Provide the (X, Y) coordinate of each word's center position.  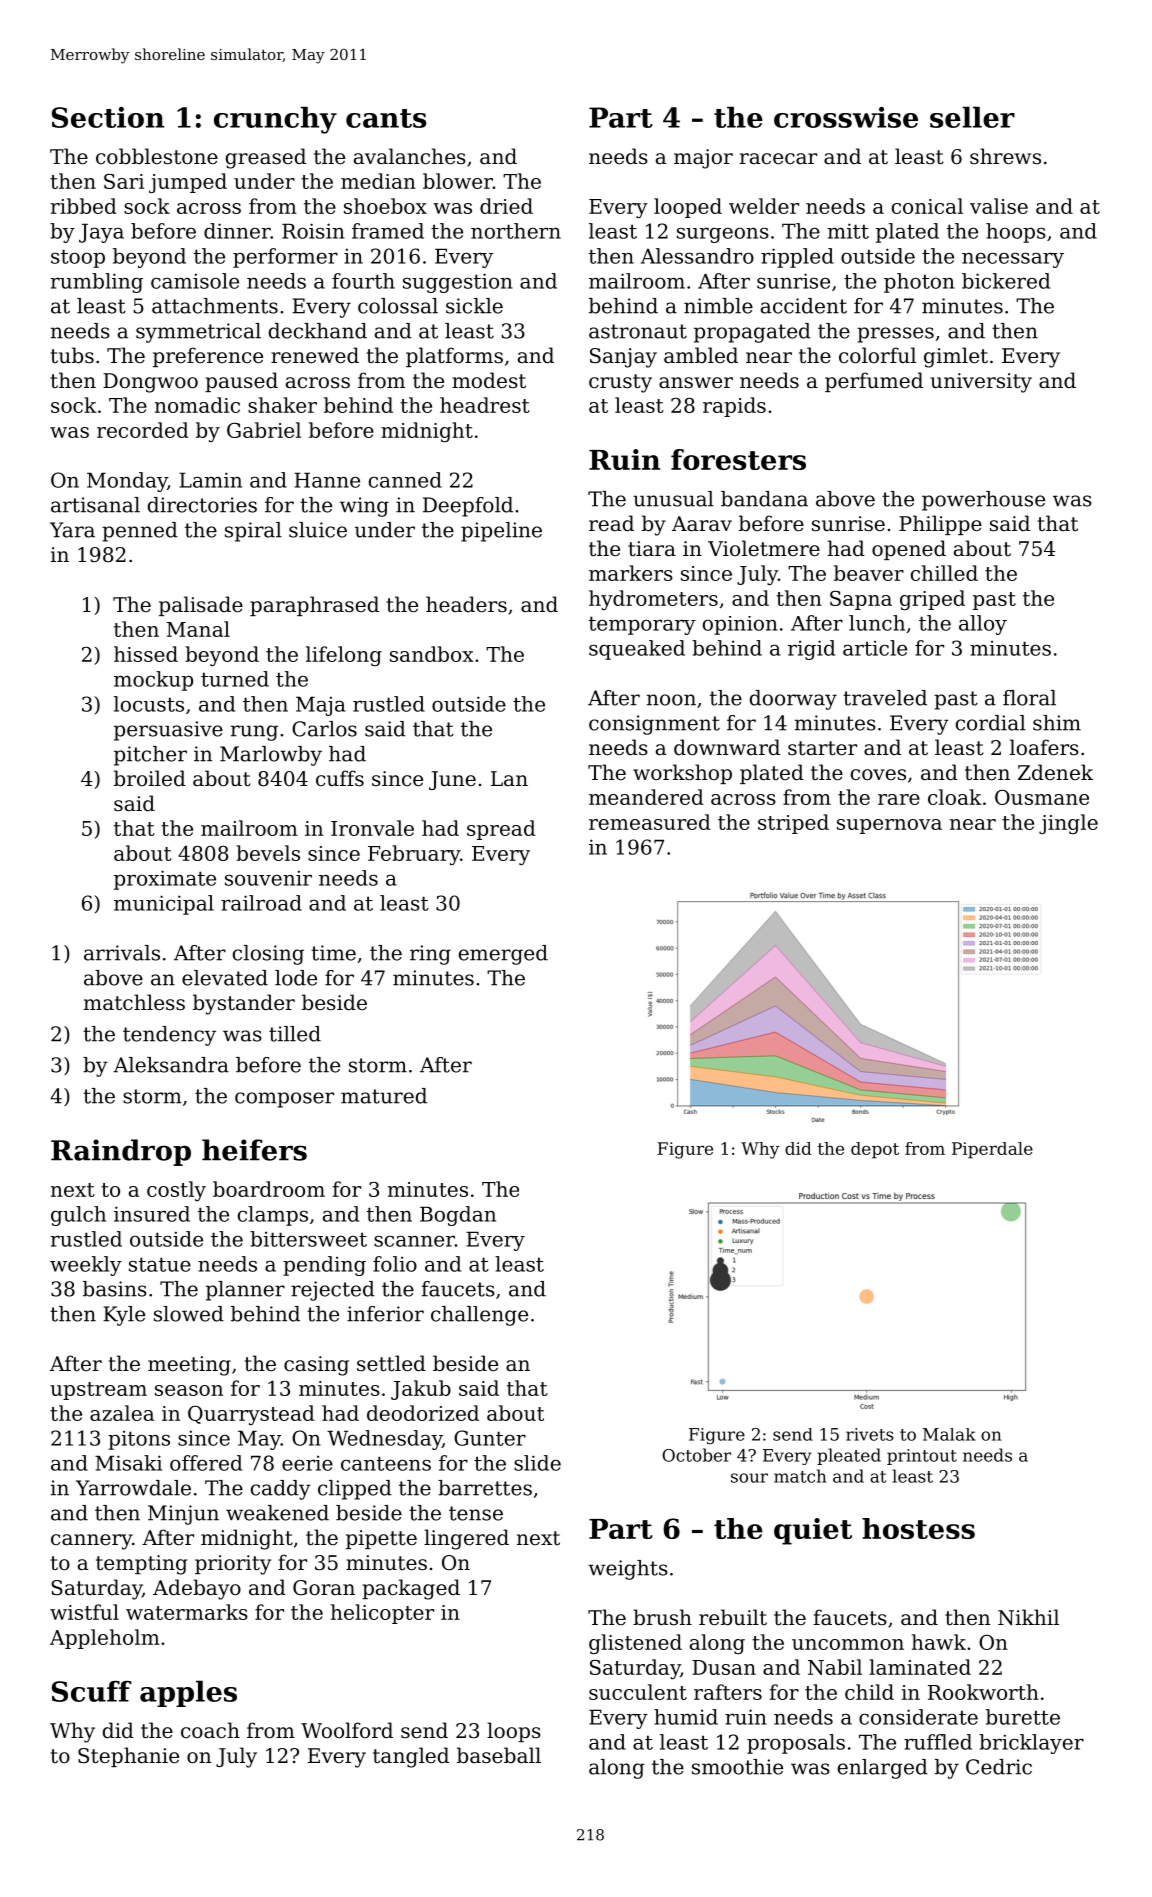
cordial (991, 723)
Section (108, 117)
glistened (635, 1644)
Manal (198, 629)
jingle (1068, 824)
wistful (84, 1612)
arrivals (122, 953)
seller (972, 117)
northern (516, 231)
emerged (503, 955)
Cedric (999, 1767)
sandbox (432, 654)
